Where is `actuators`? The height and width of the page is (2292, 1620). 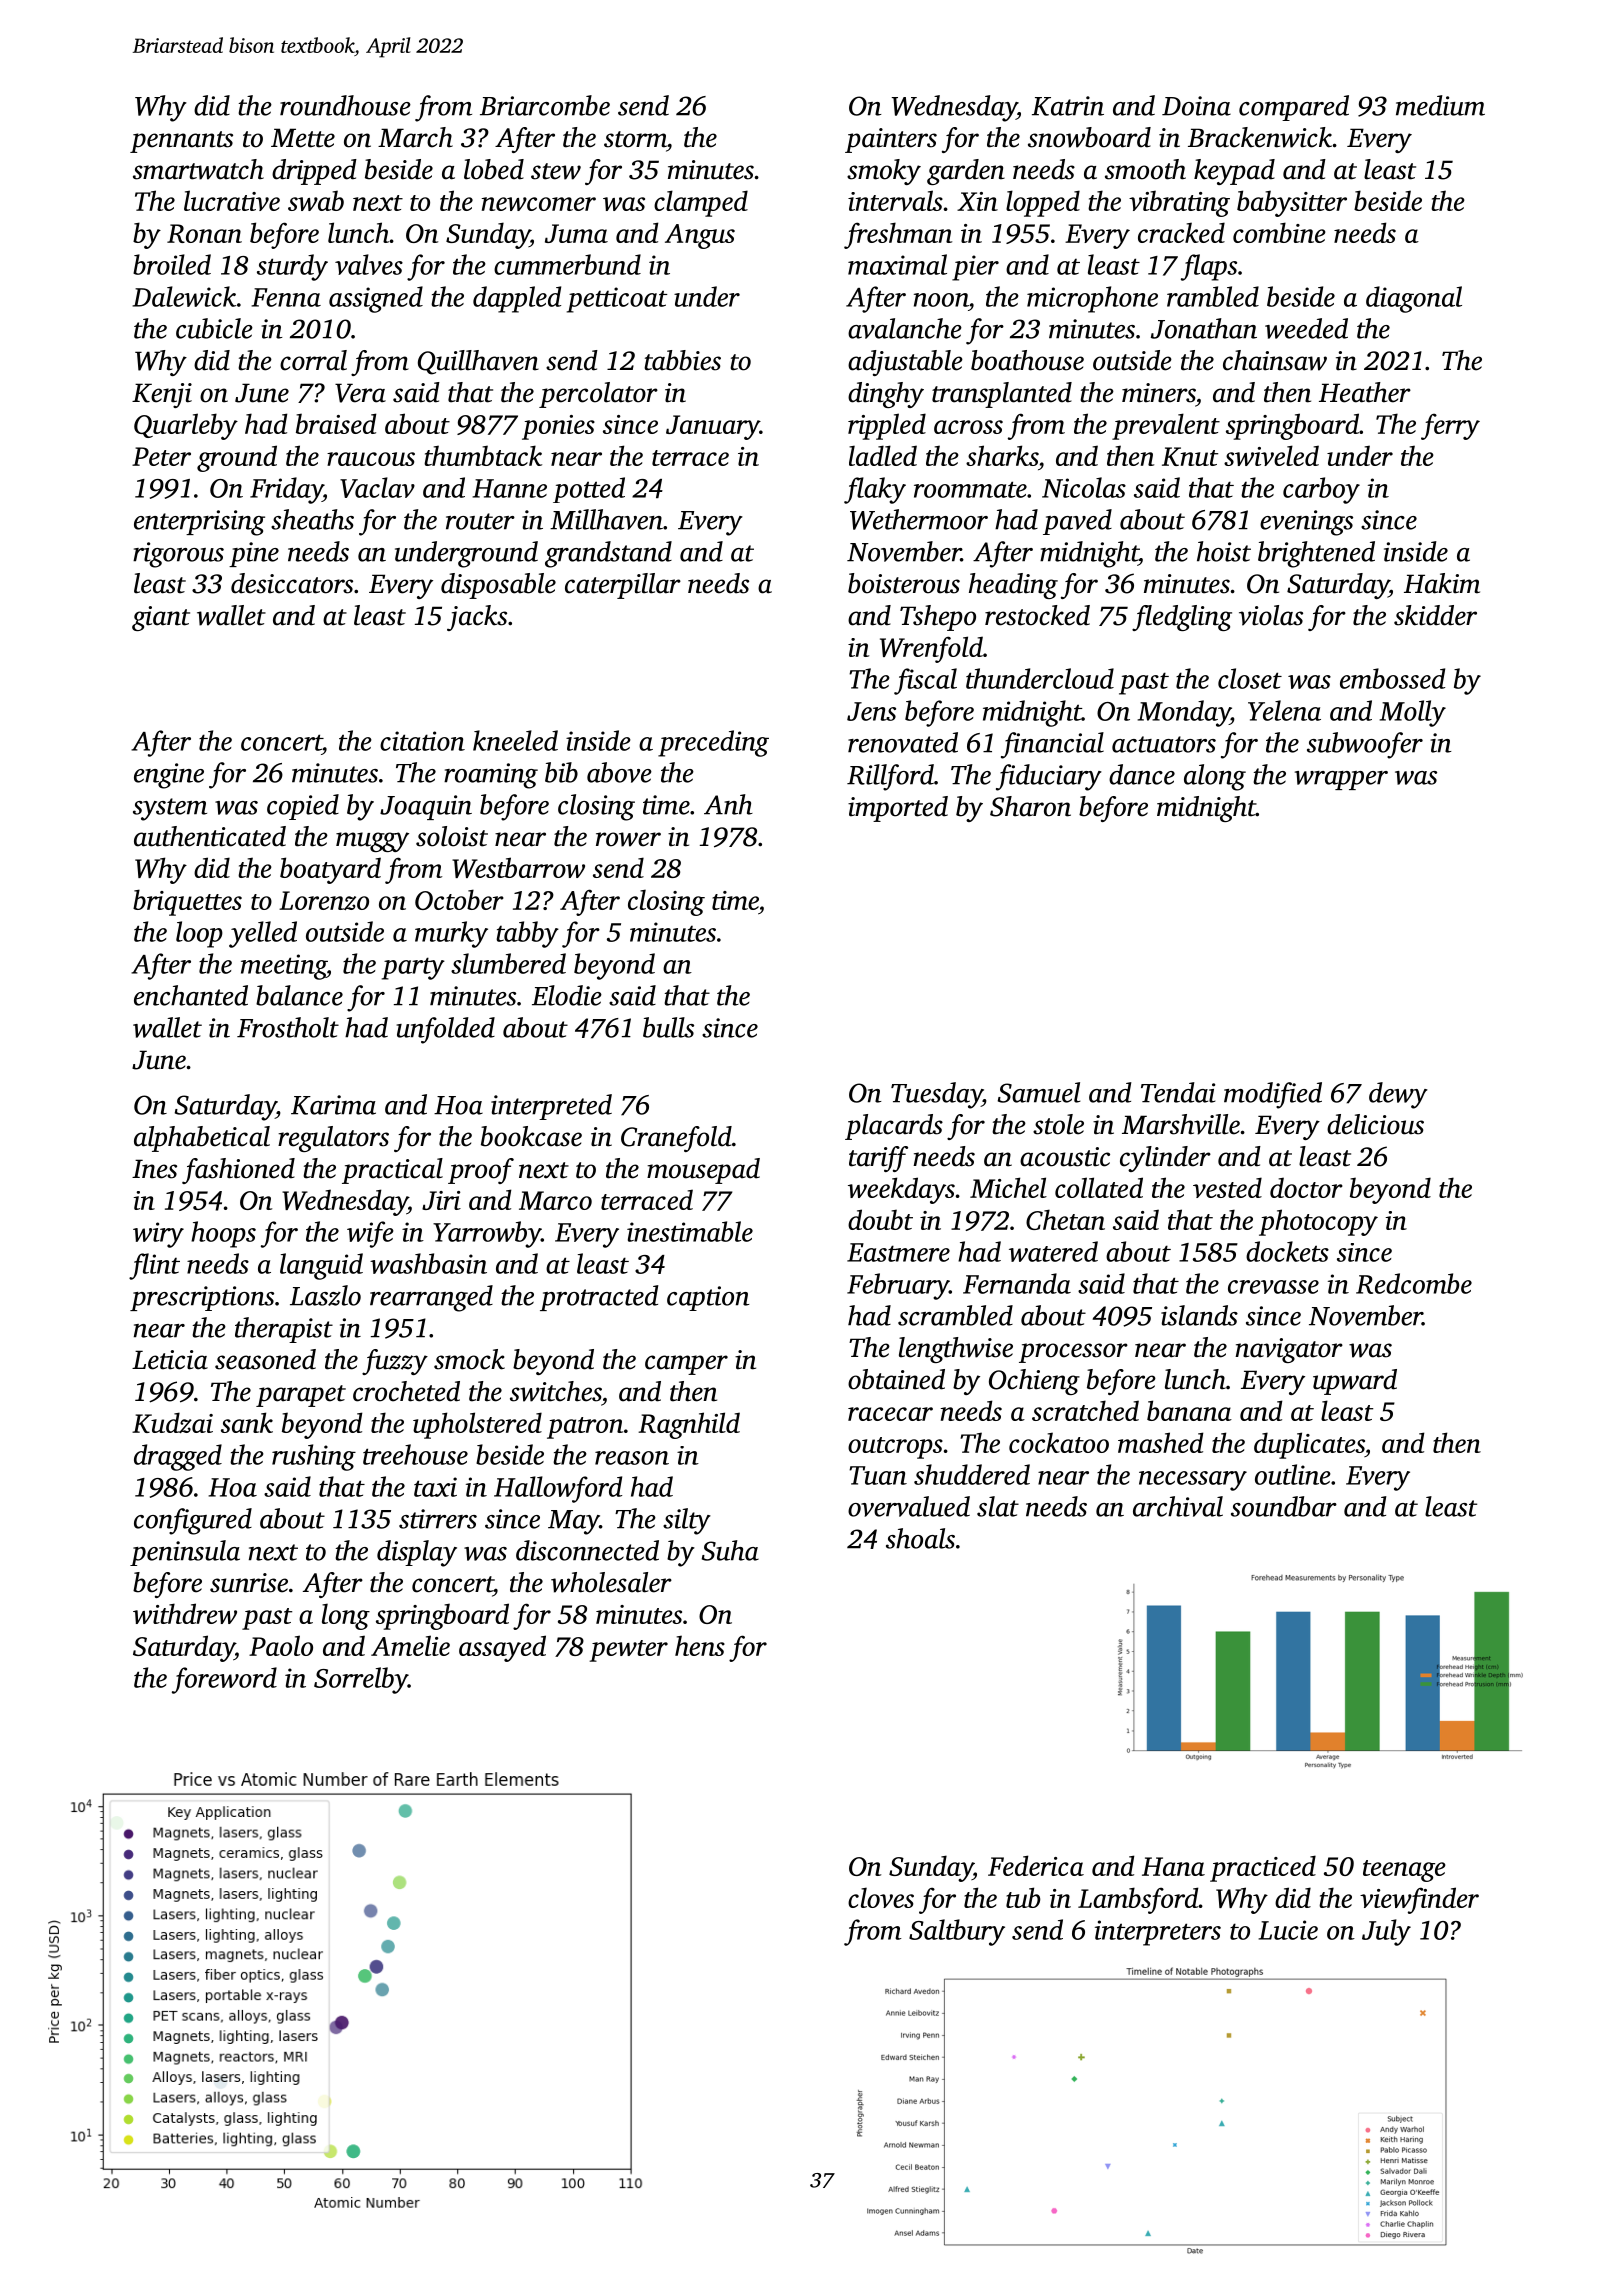 actuators is located at coordinates (1164, 744).
